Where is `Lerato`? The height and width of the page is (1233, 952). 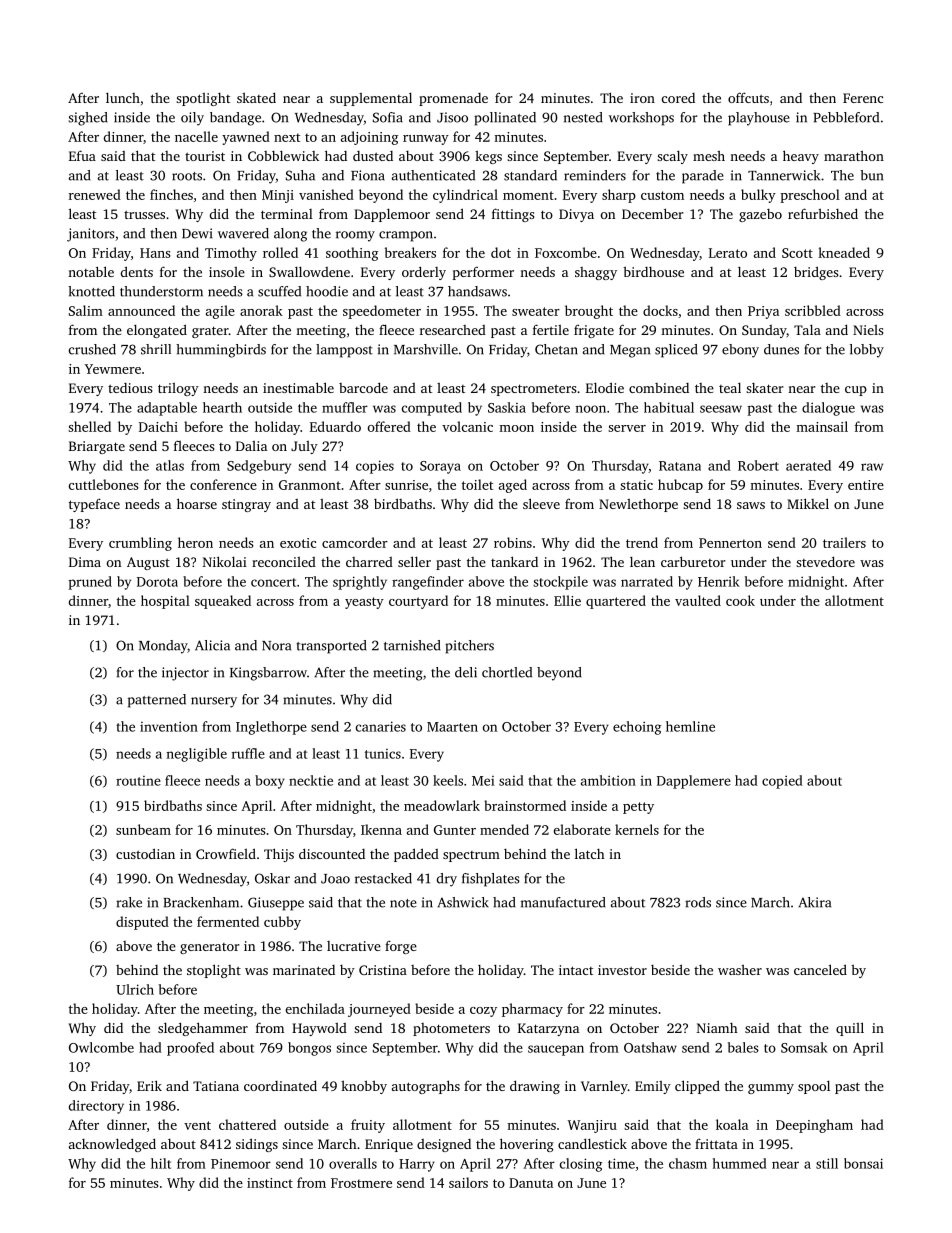 Lerato is located at coordinates (728, 253).
